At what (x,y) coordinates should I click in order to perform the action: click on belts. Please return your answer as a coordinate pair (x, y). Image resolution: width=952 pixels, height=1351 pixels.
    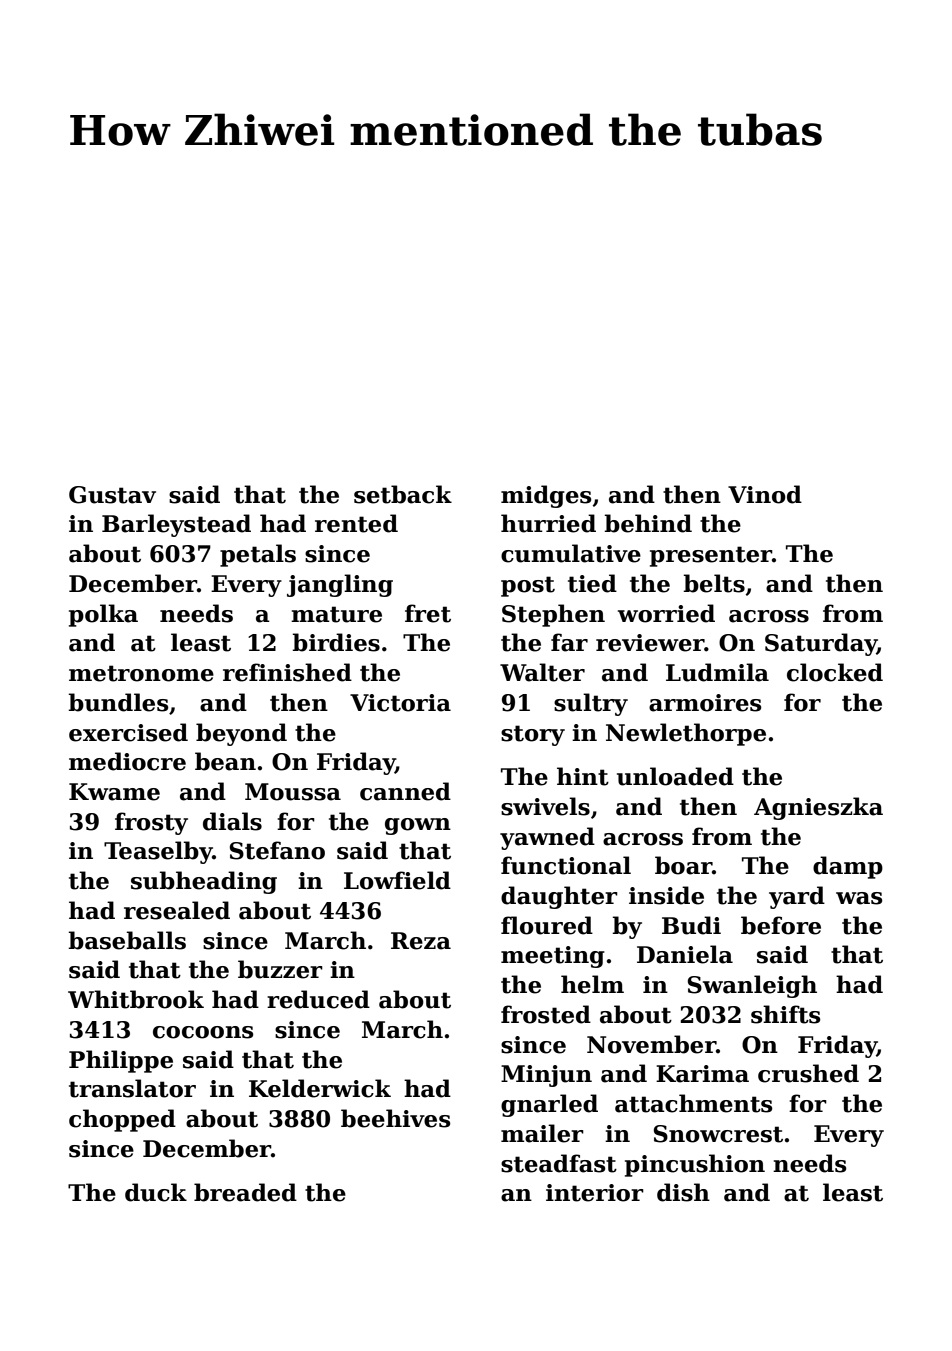
    Looking at the image, I should click on (714, 583).
